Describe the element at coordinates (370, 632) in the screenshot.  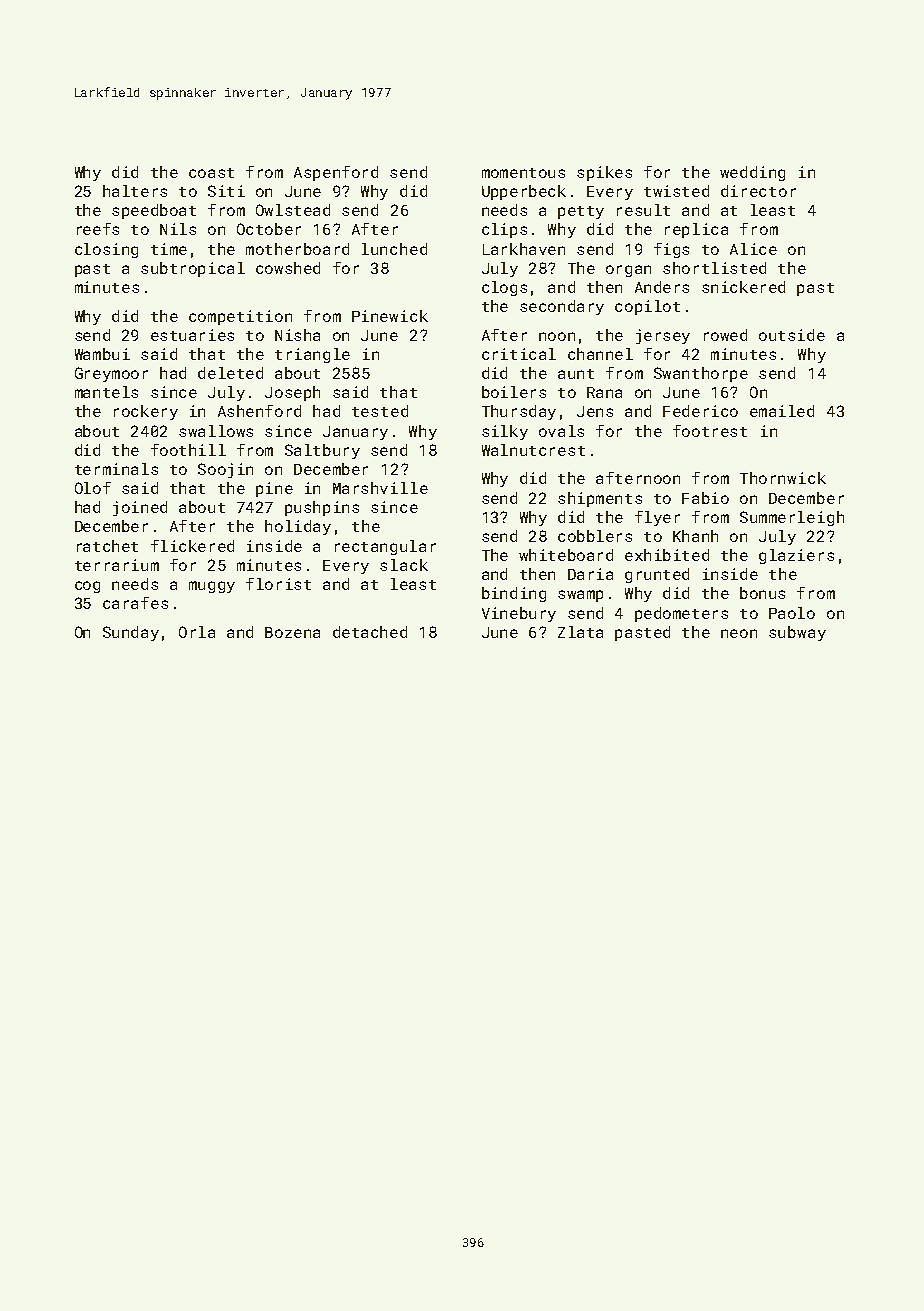
I see `detached` at that location.
